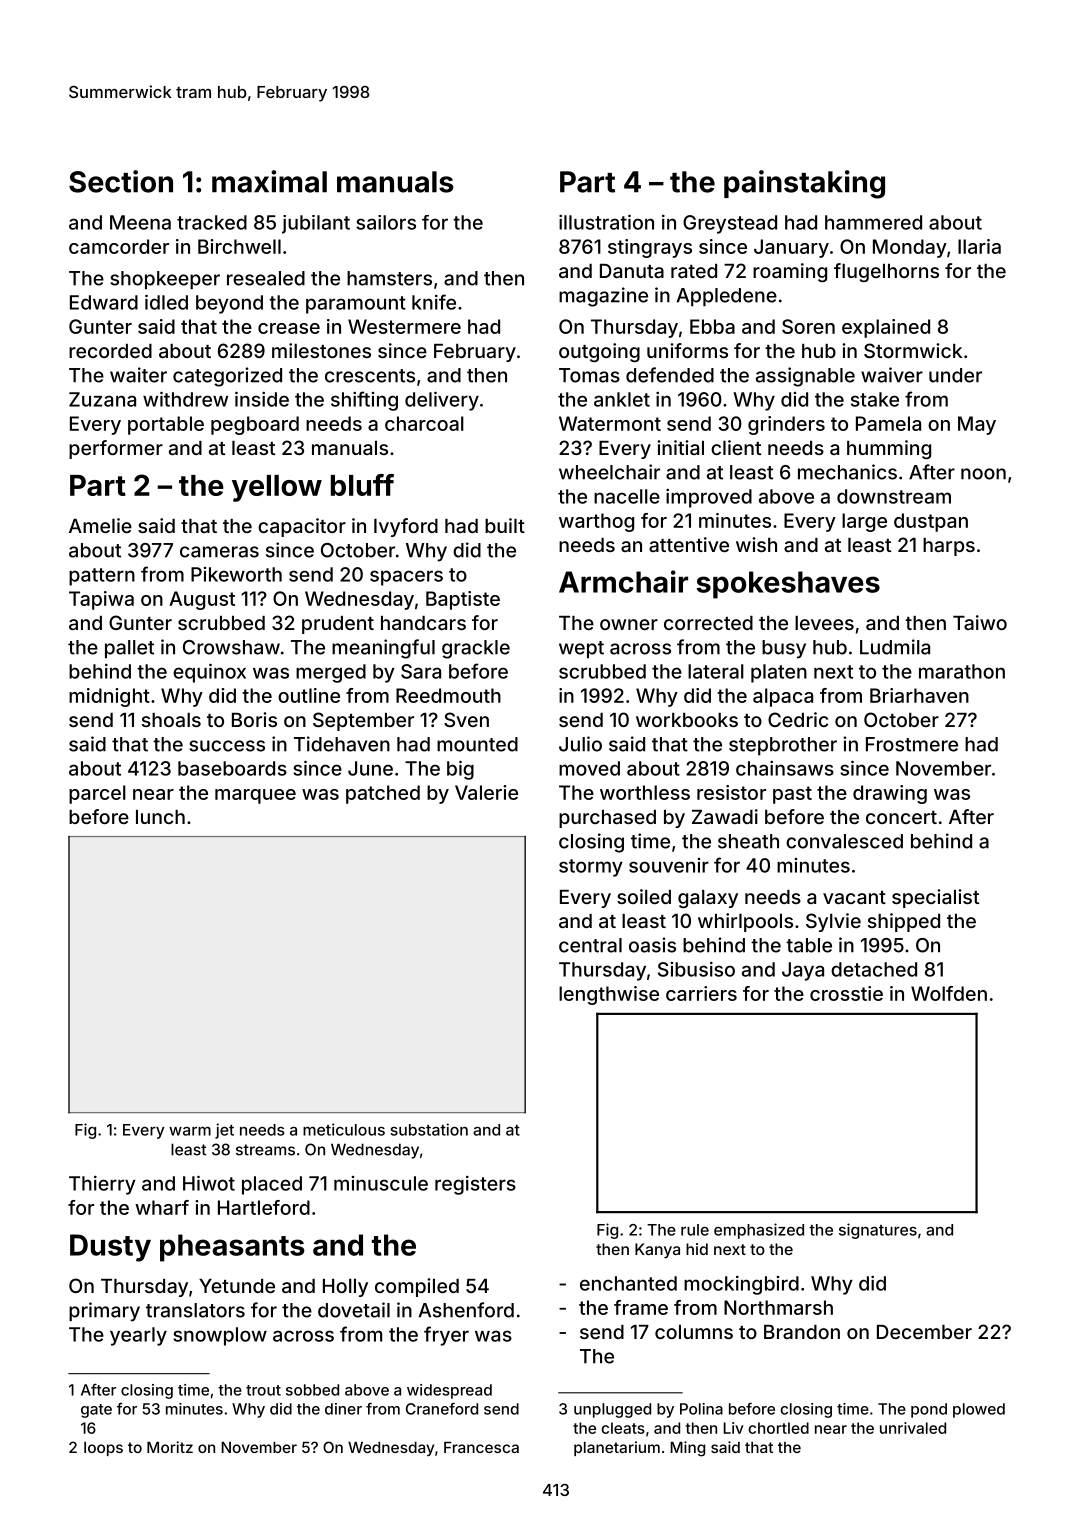  What do you see at coordinates (590, 945) in the screenshot?
I see `central` at bounding box center [590, 945].
